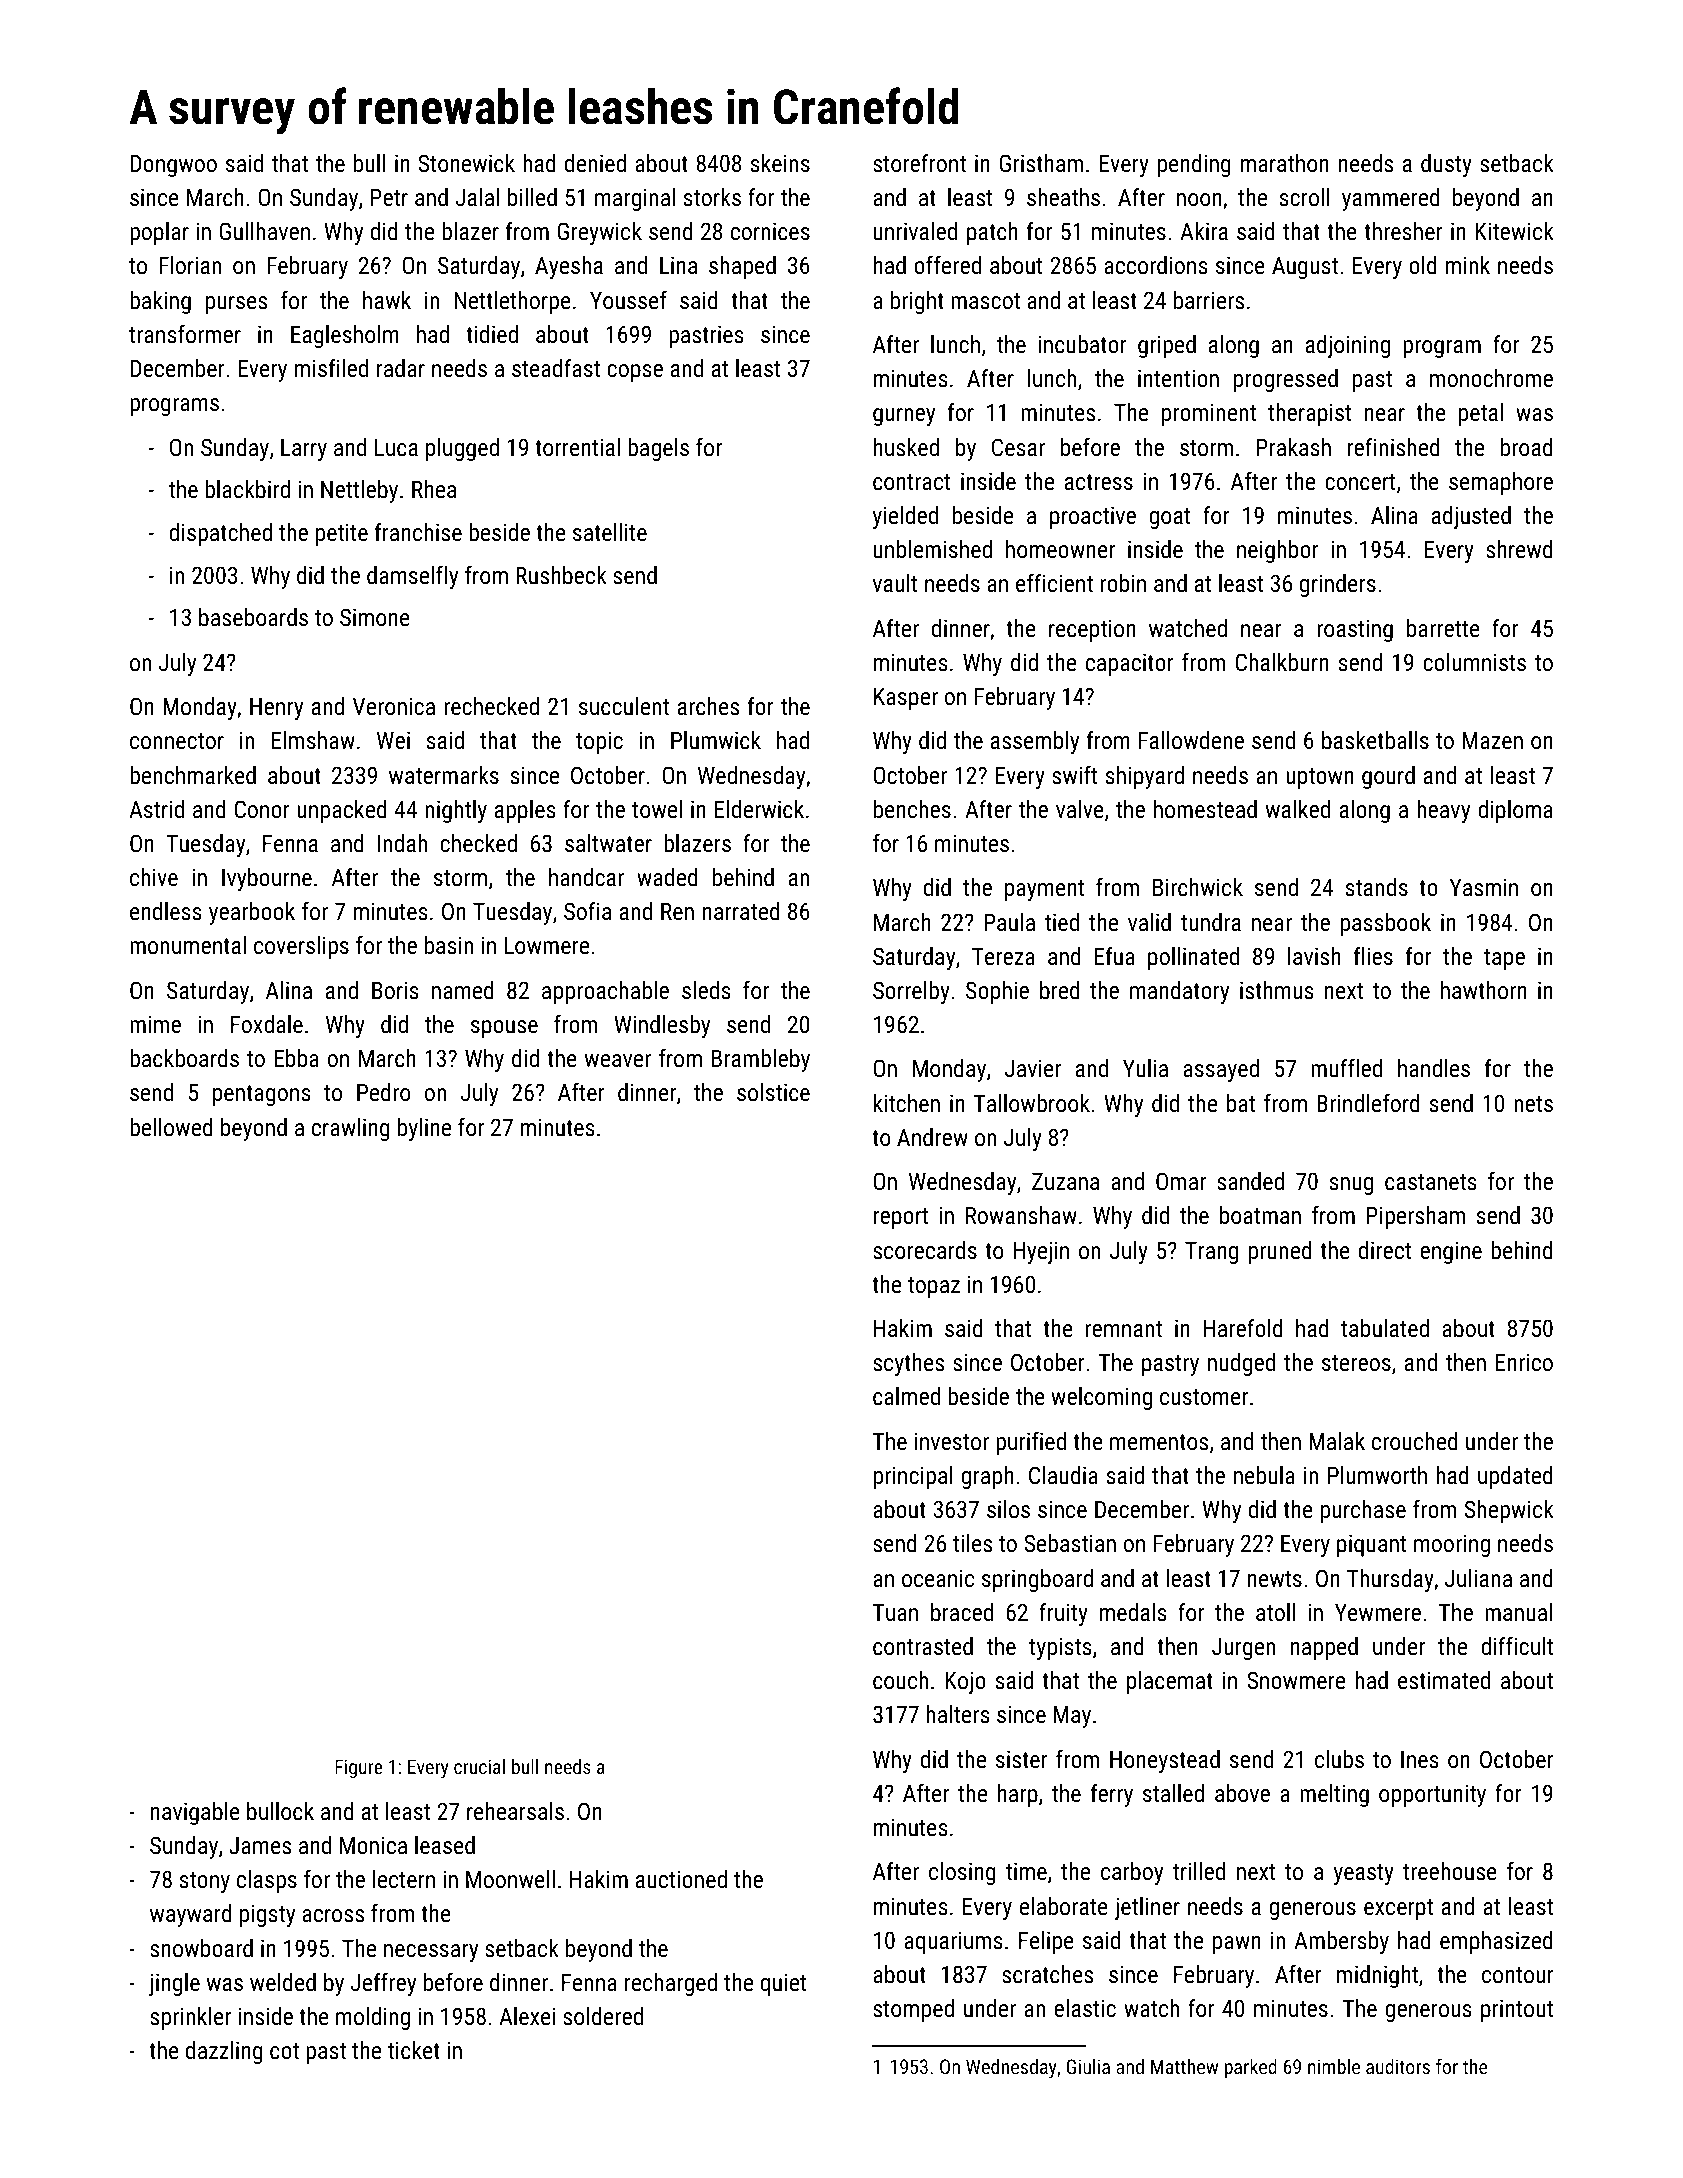 The image size is (1683, 2178). What do you see at coordinates (174, 166) in the page?
I see `Dongwoo` at bounding box center [174, 166].
